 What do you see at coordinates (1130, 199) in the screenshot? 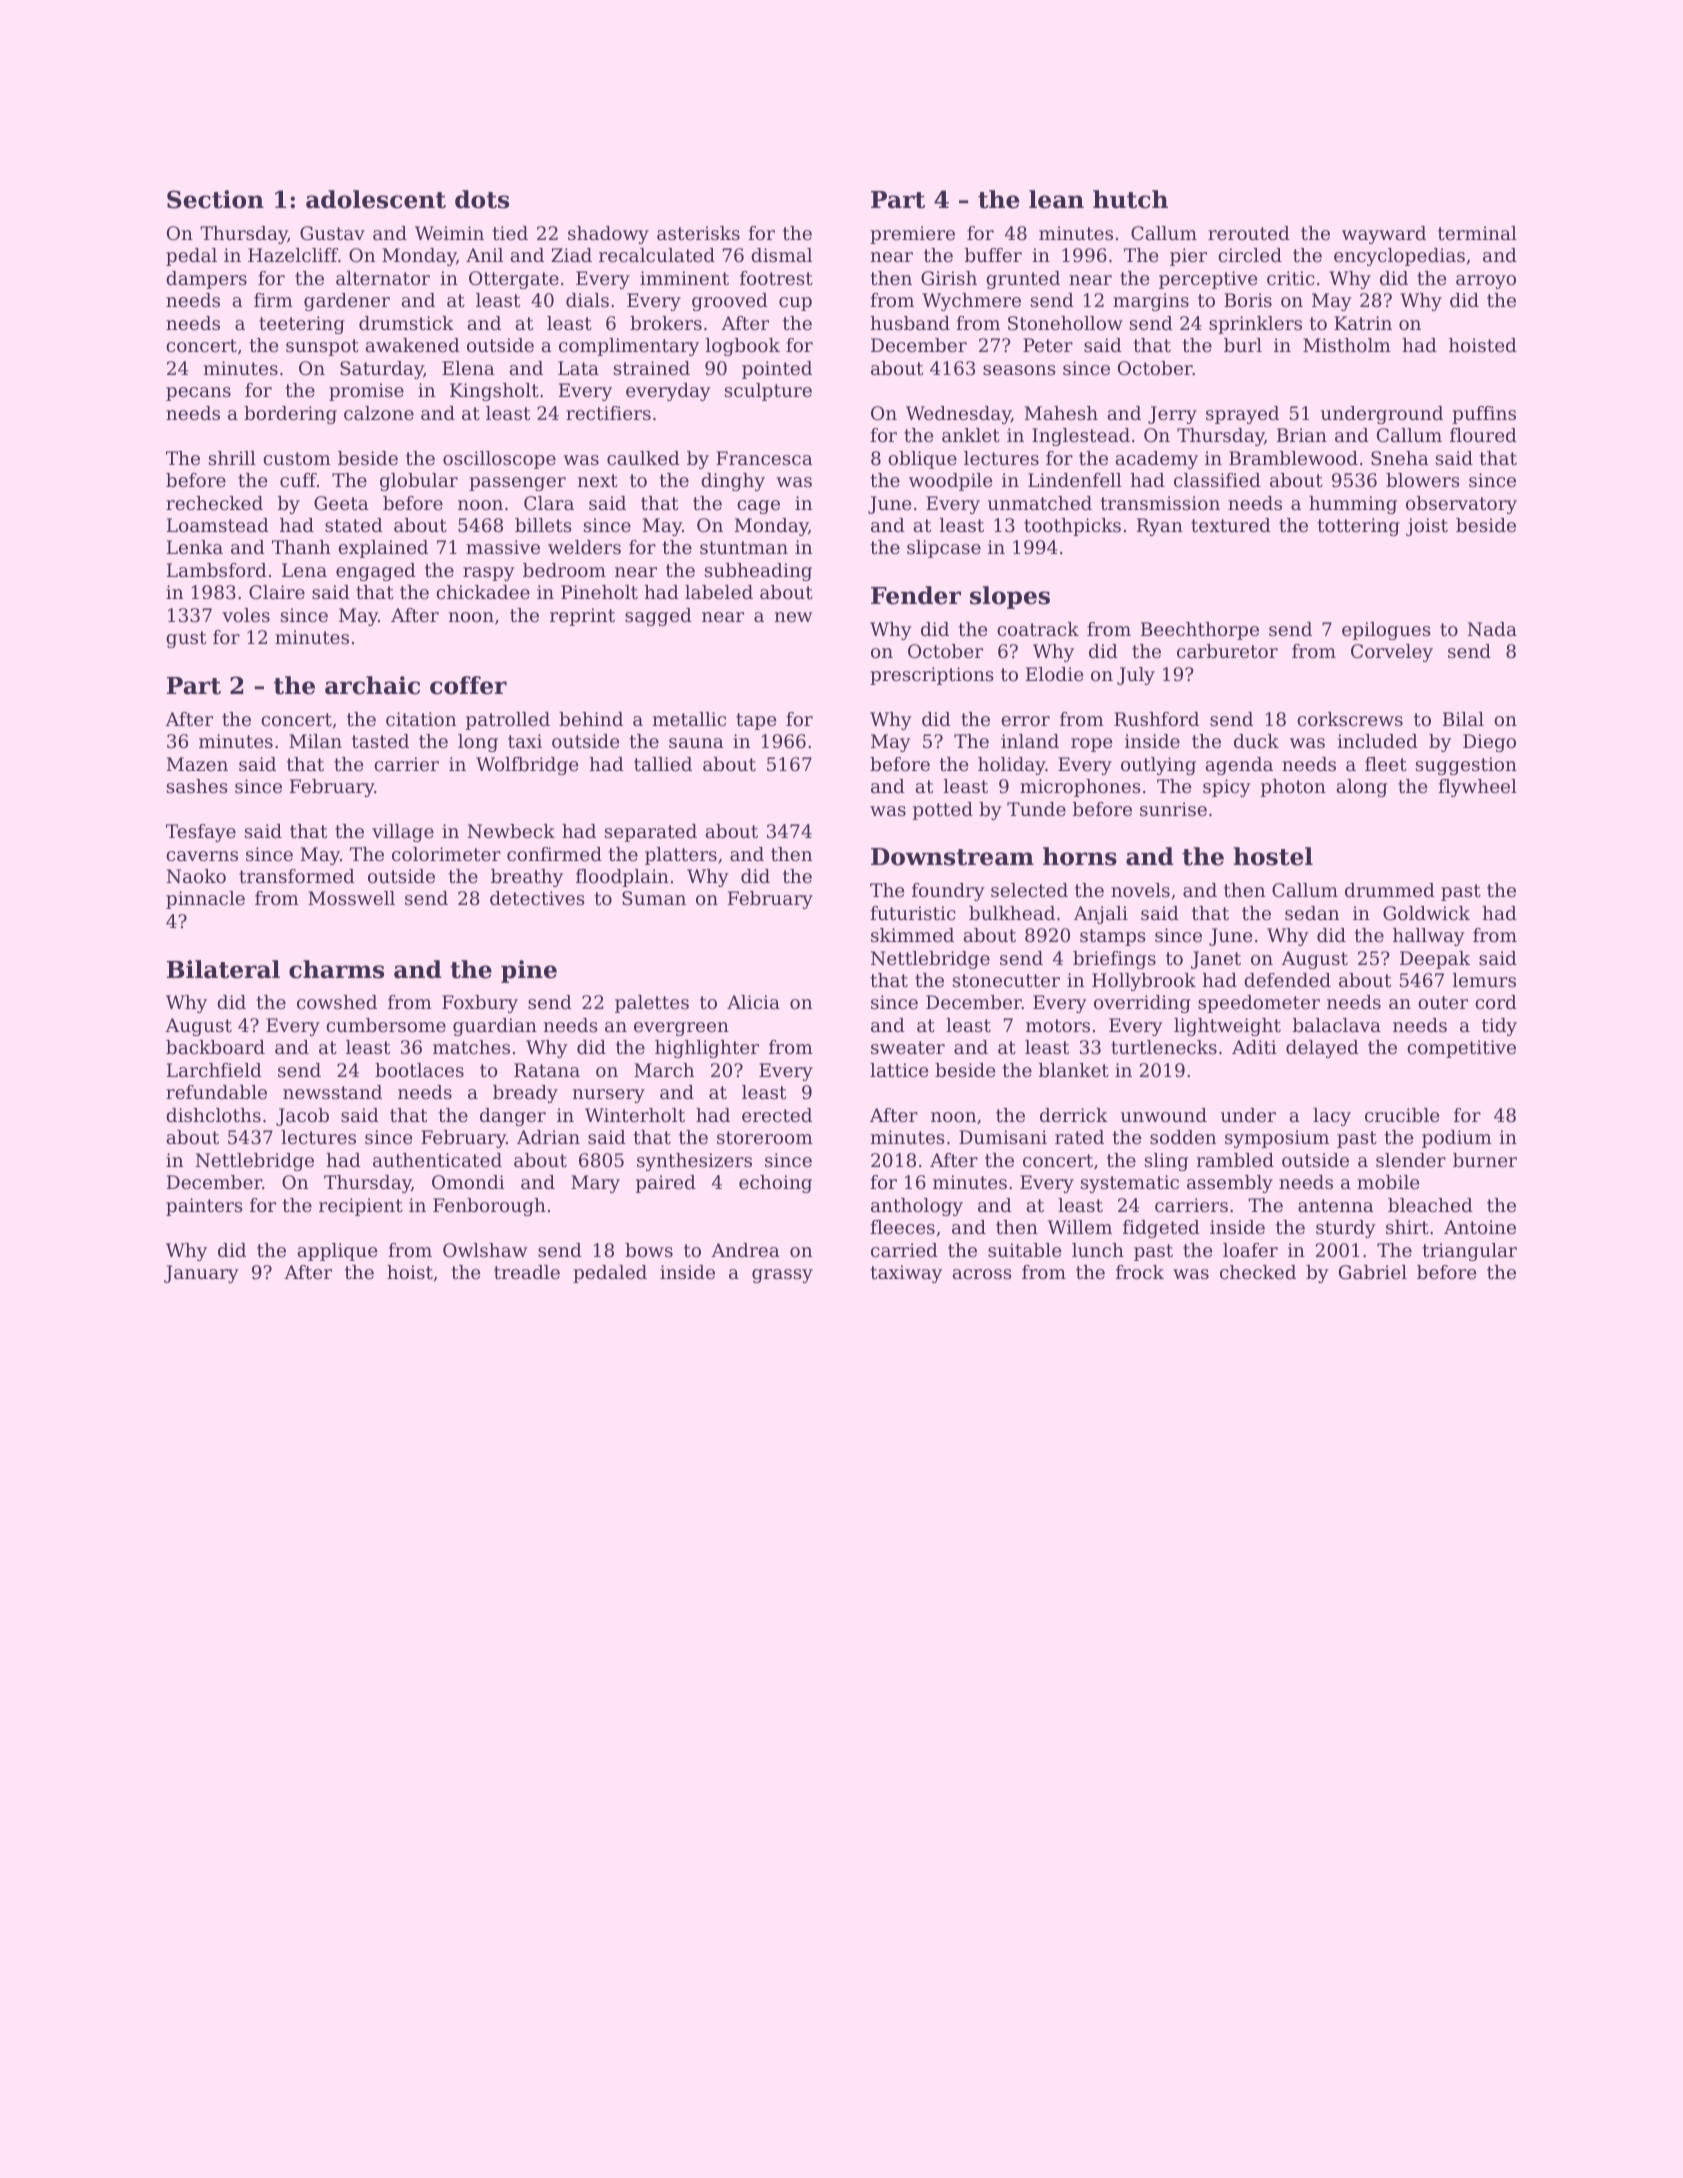
I see `hutch` at bounding box center [1130, 199].
